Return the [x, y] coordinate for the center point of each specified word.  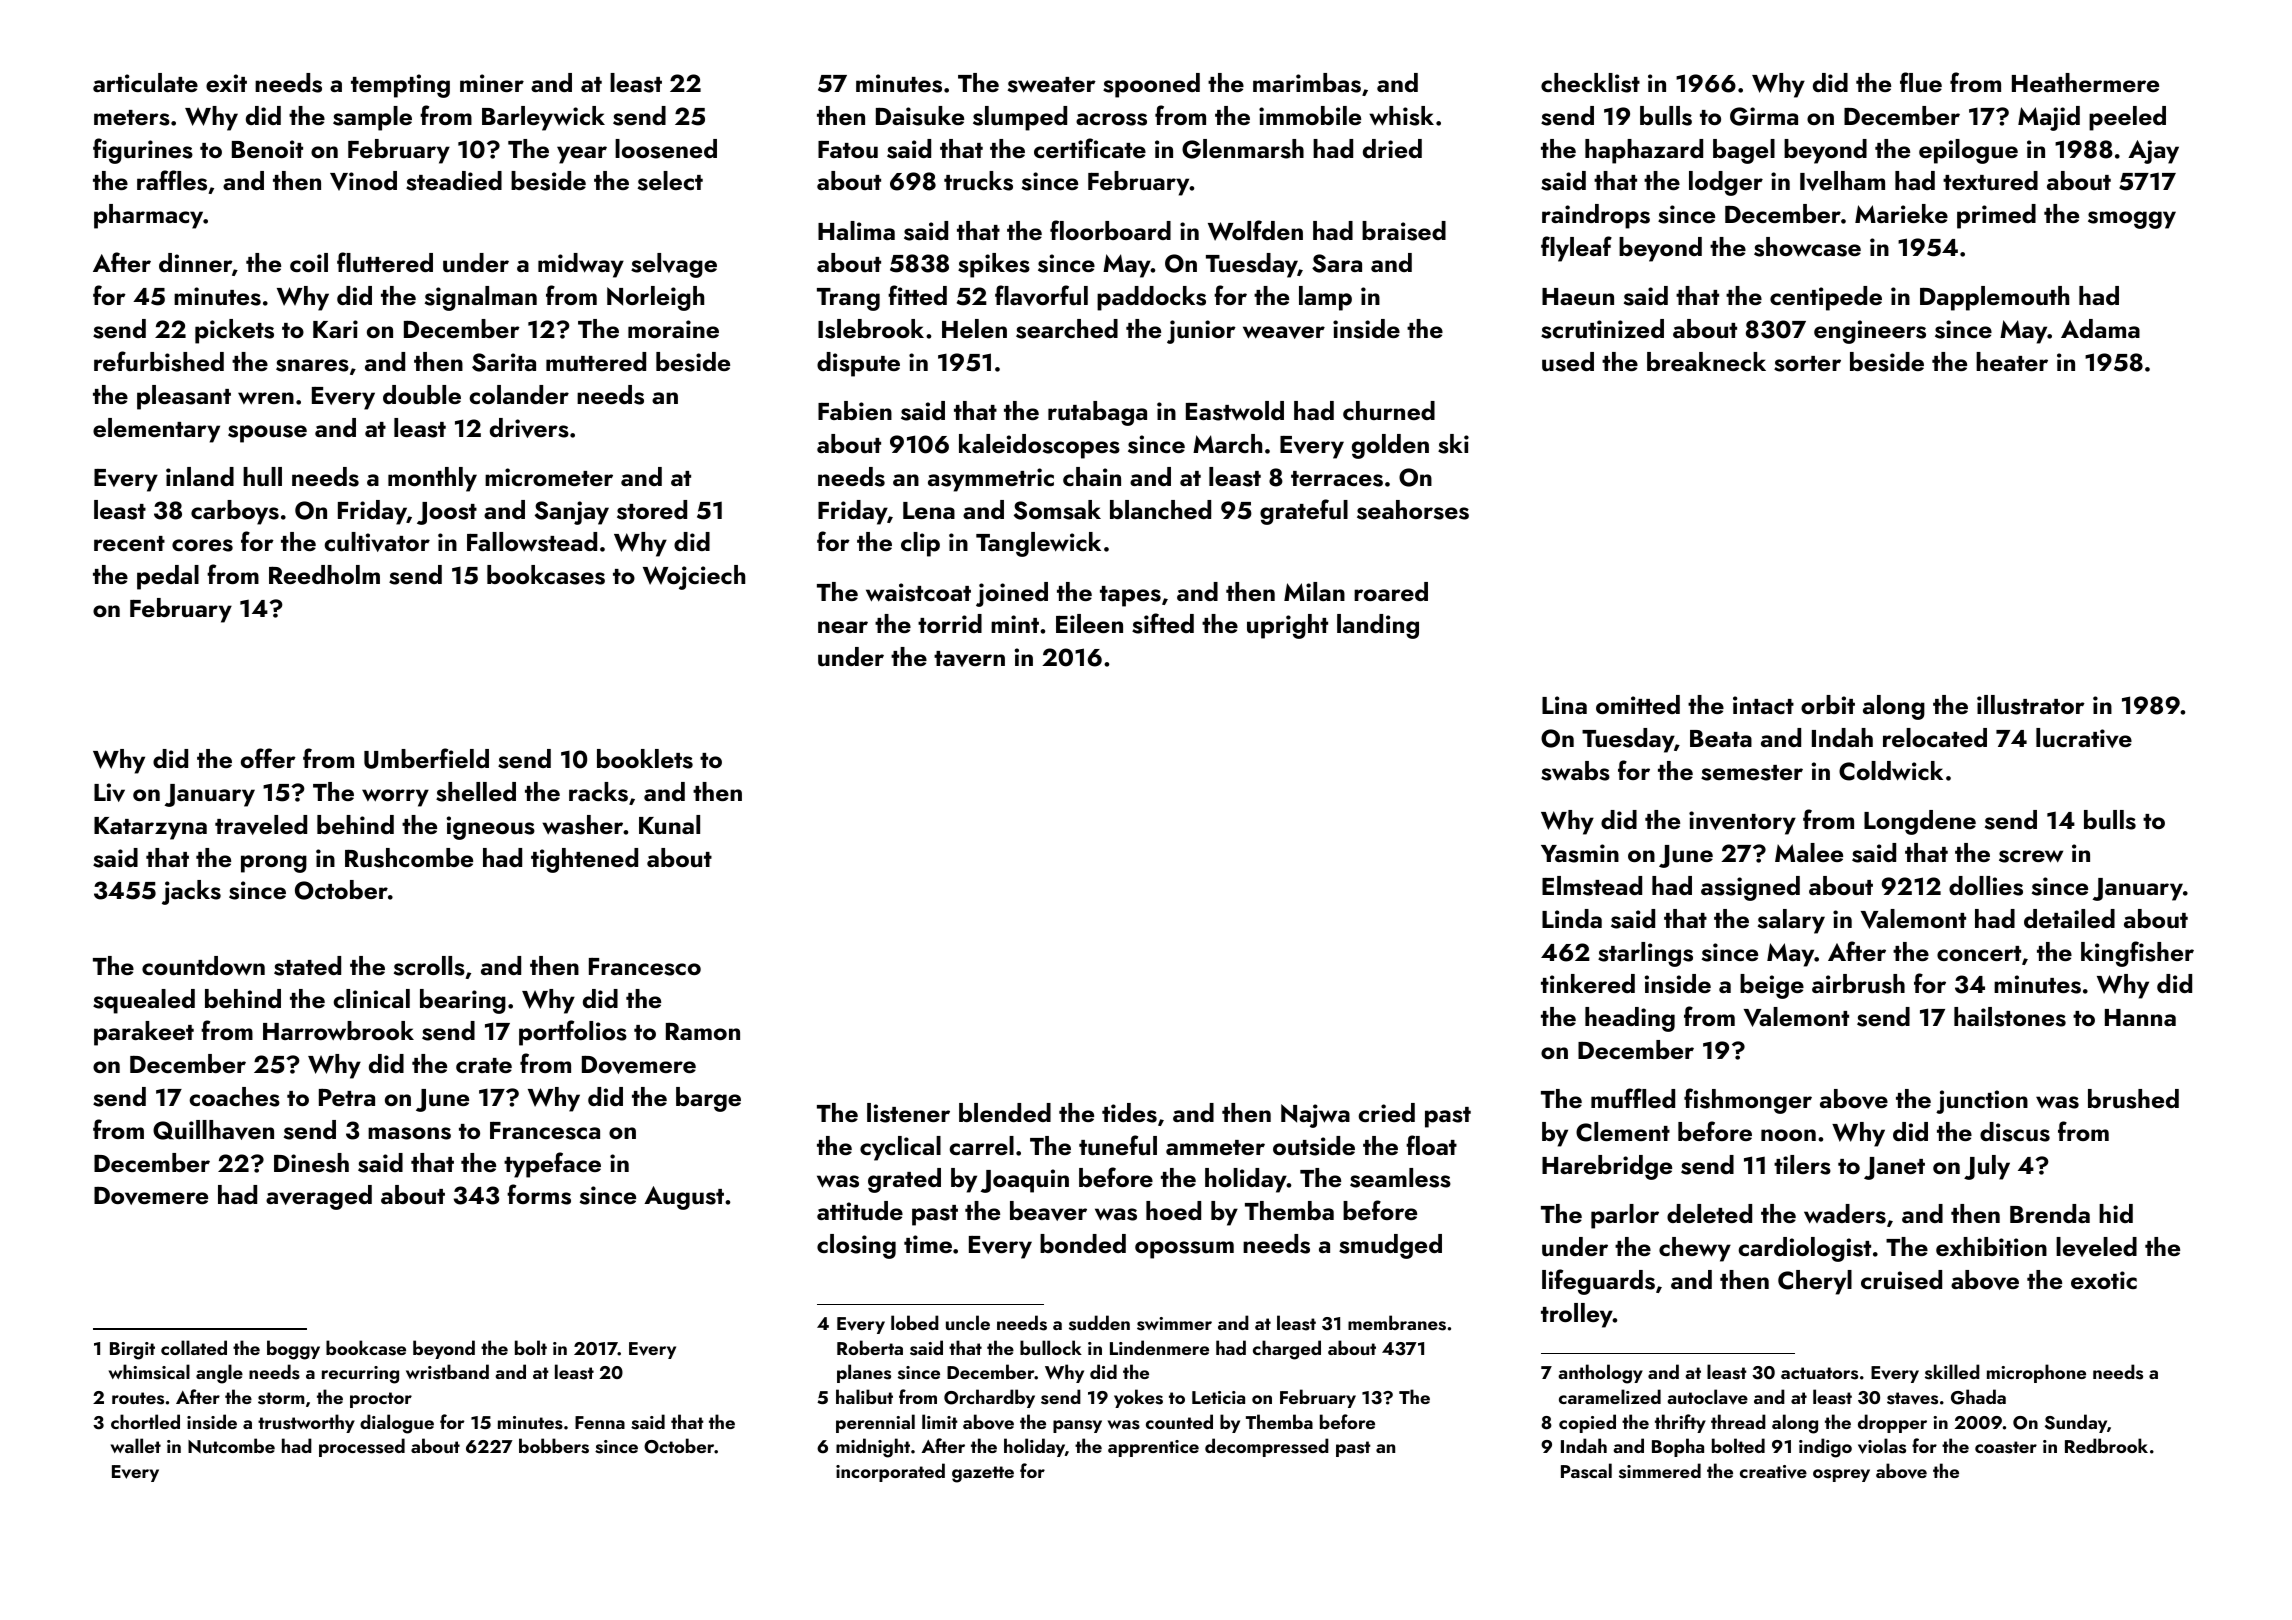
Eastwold [1235, 411]
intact [1763, 705]
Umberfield [426, 758]
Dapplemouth [1994, 298]
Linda [1572, 918]
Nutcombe [231, 1445]
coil [309, 262]
